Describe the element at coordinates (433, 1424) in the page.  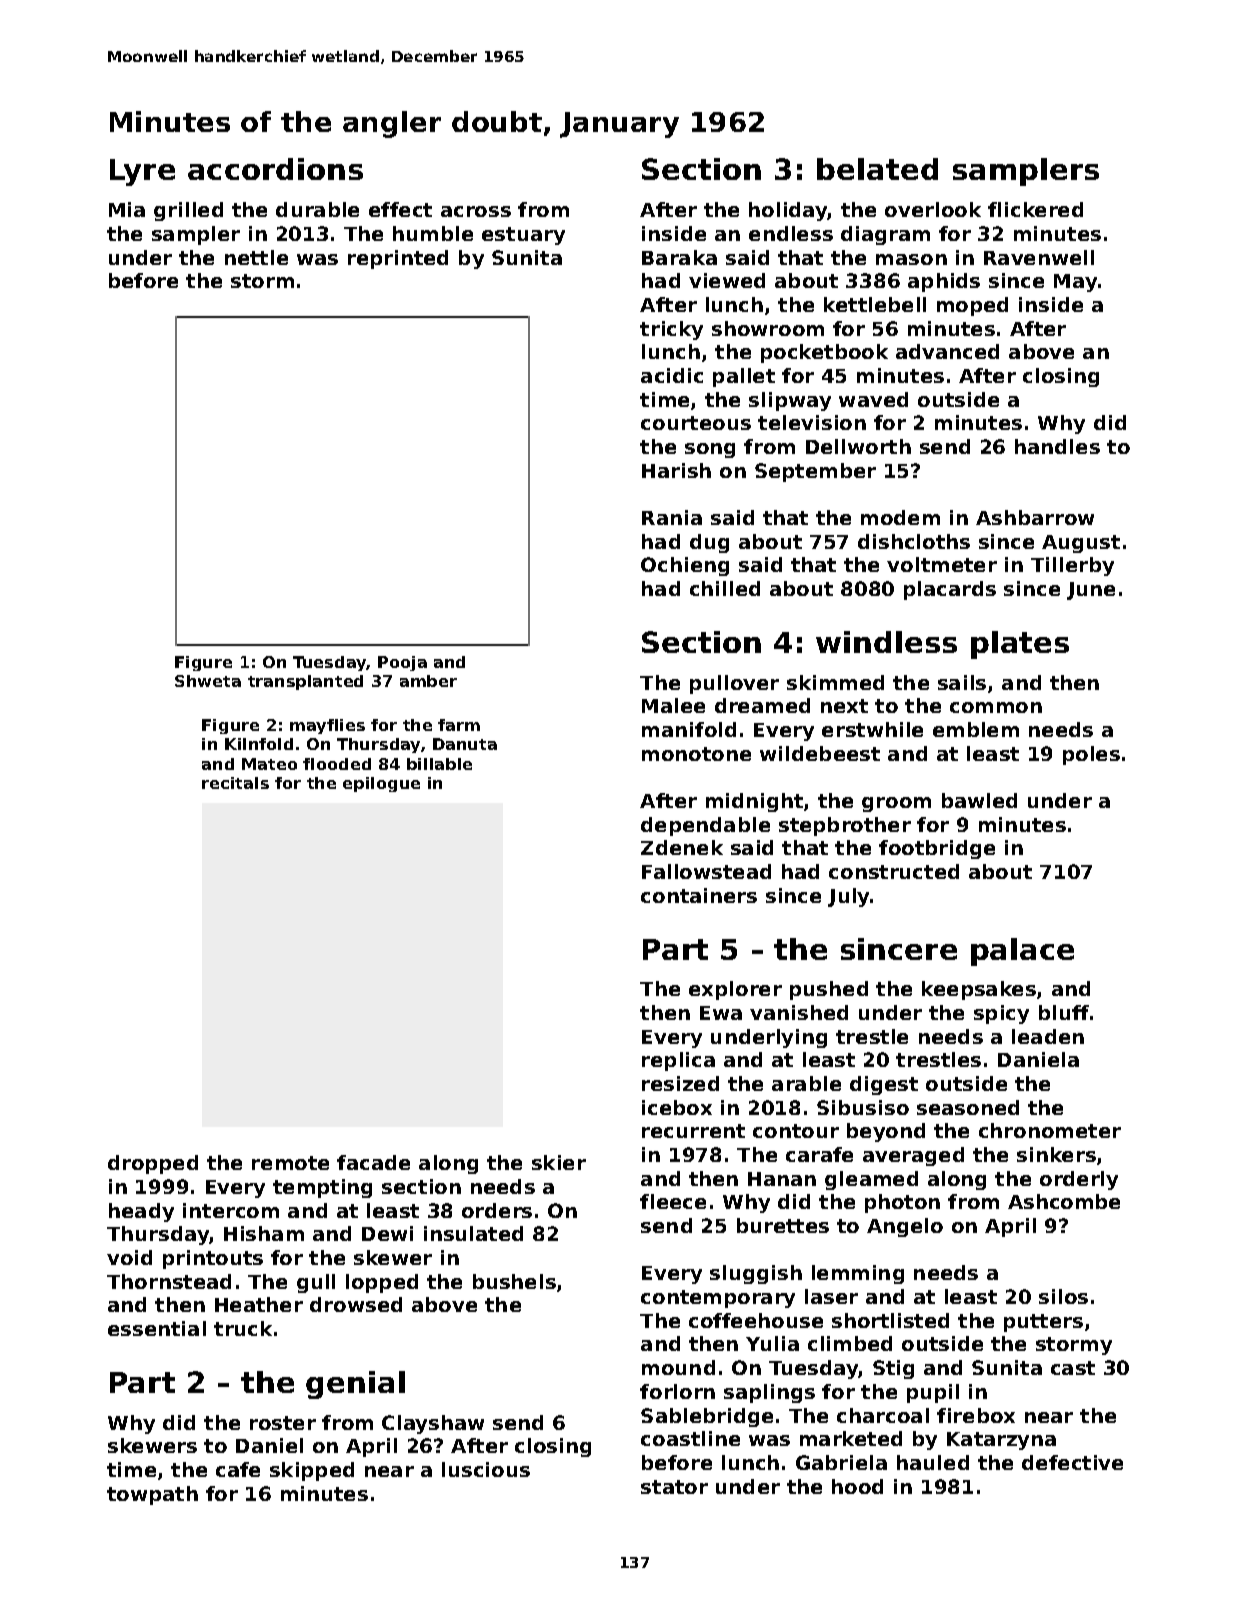
I see `Clayshaw` at that location.
